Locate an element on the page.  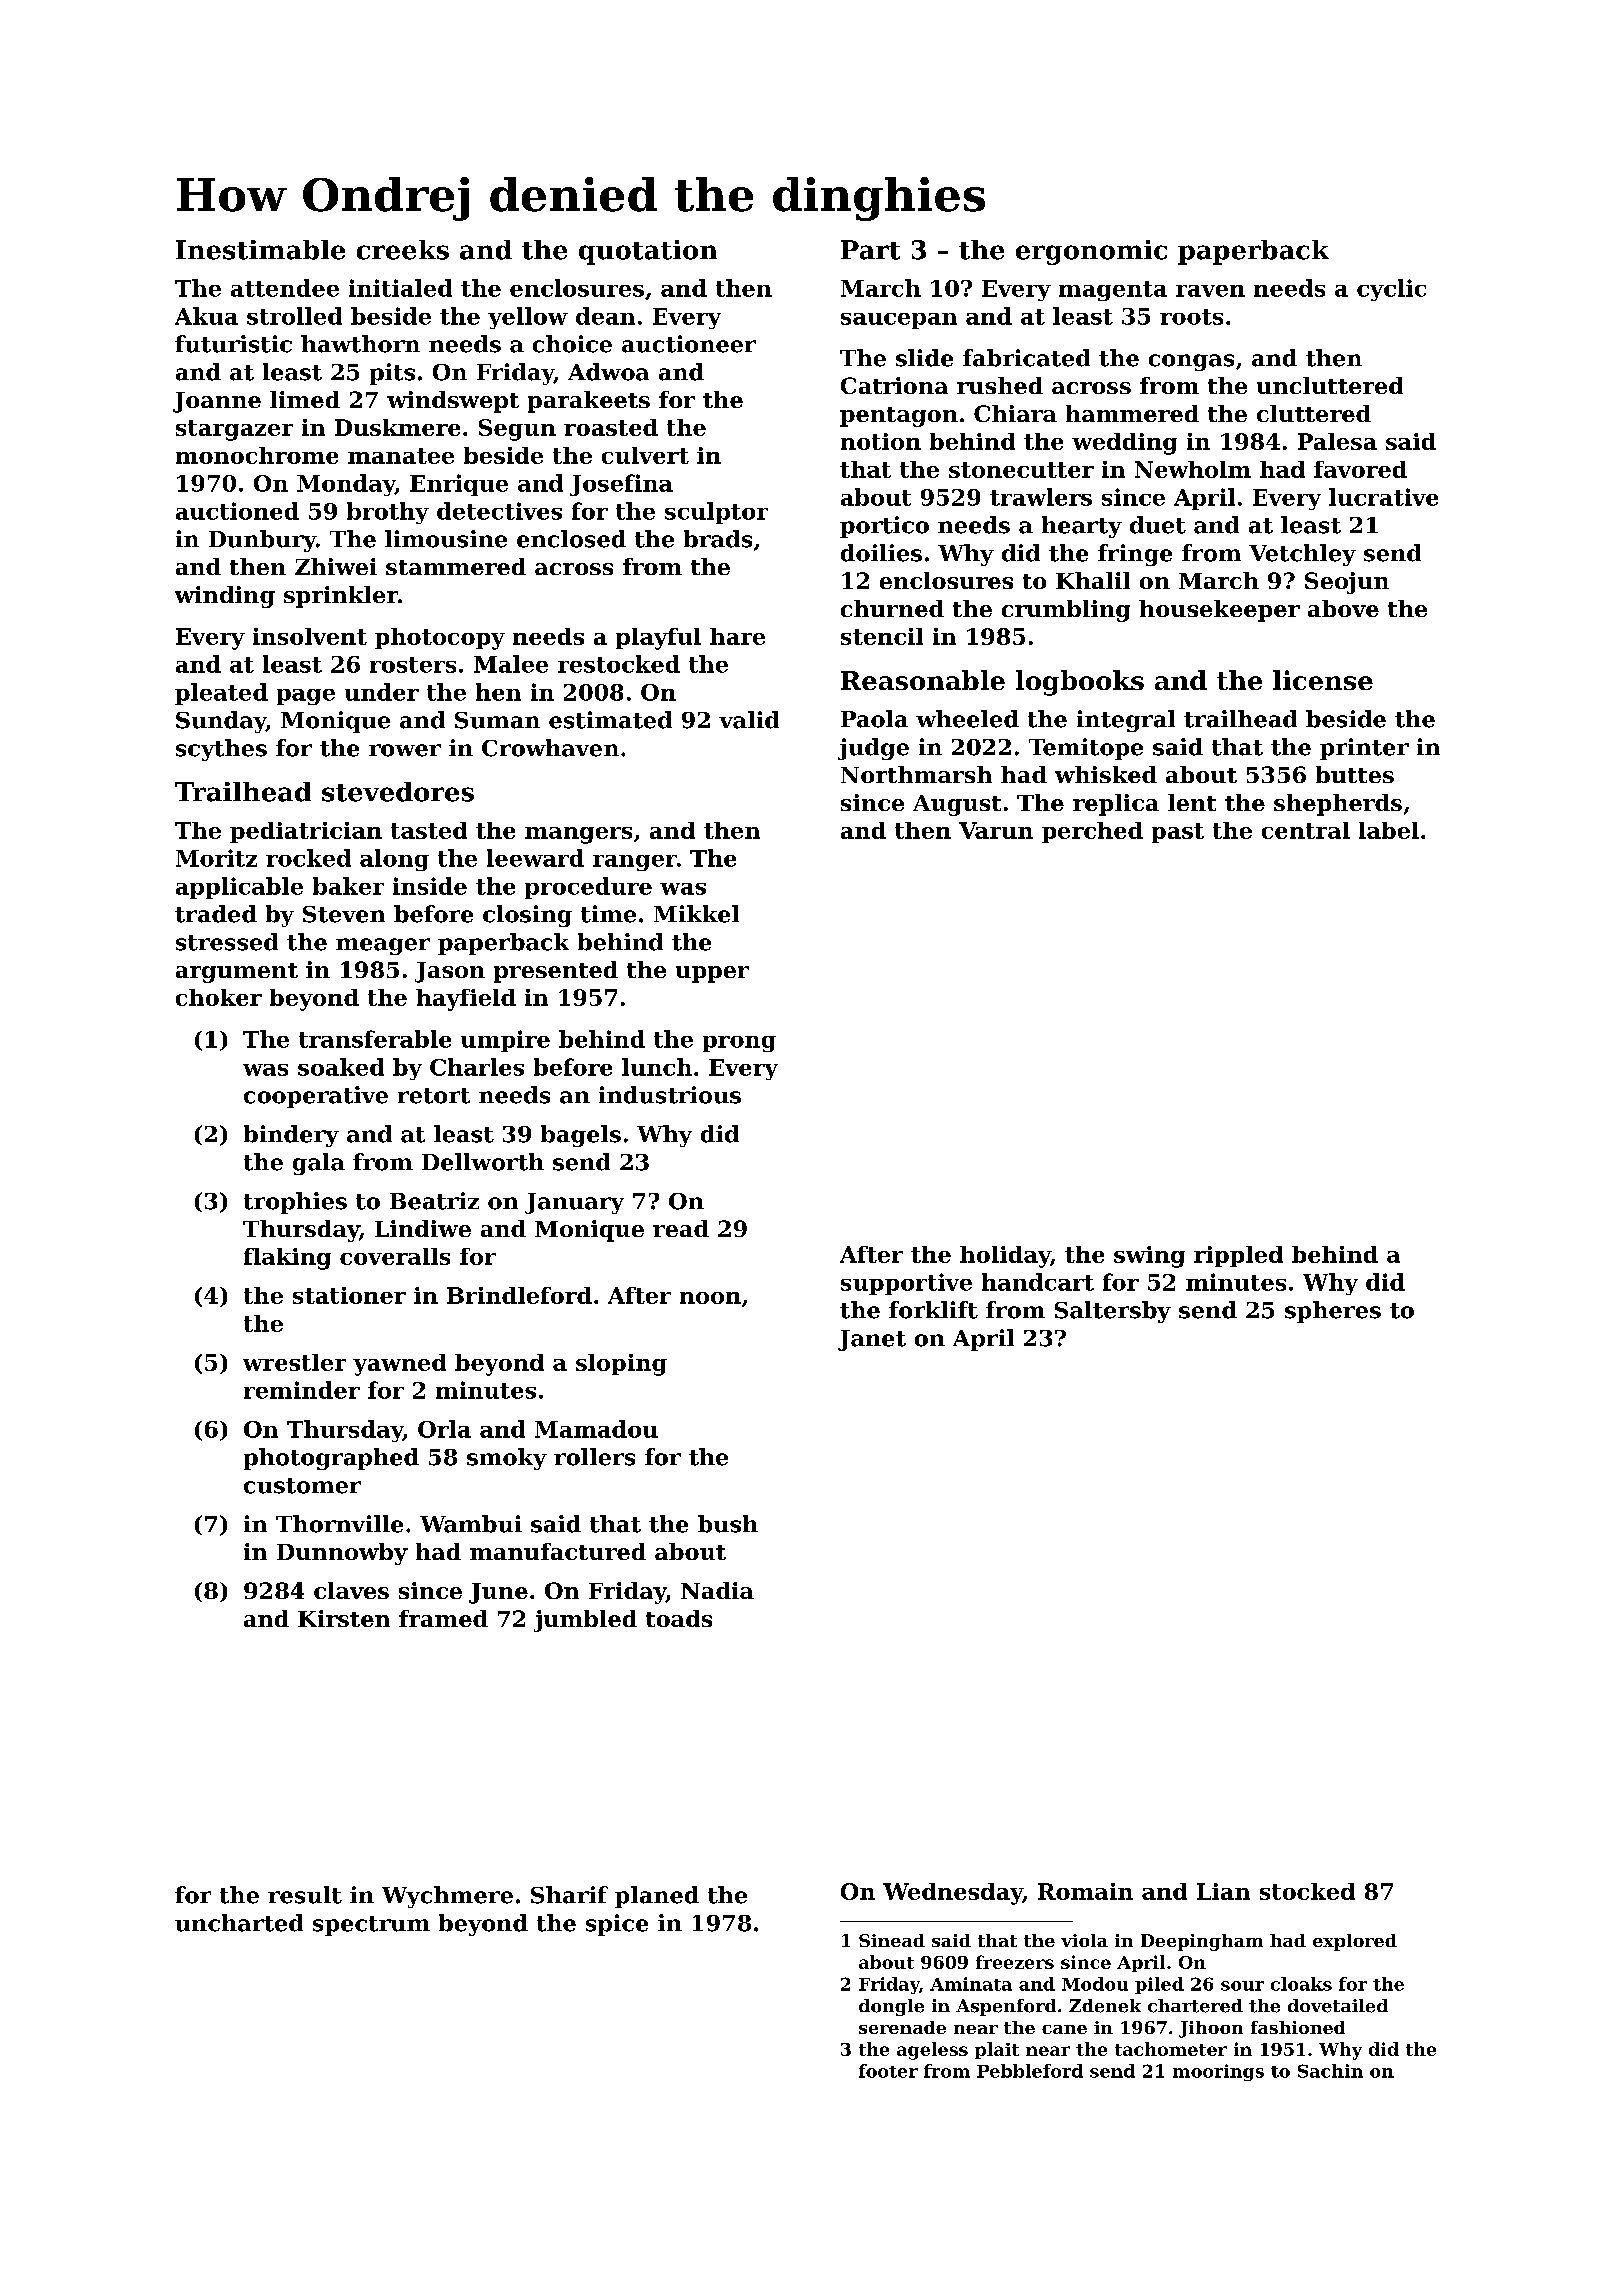
read is located at coordinates (681, 1228).
